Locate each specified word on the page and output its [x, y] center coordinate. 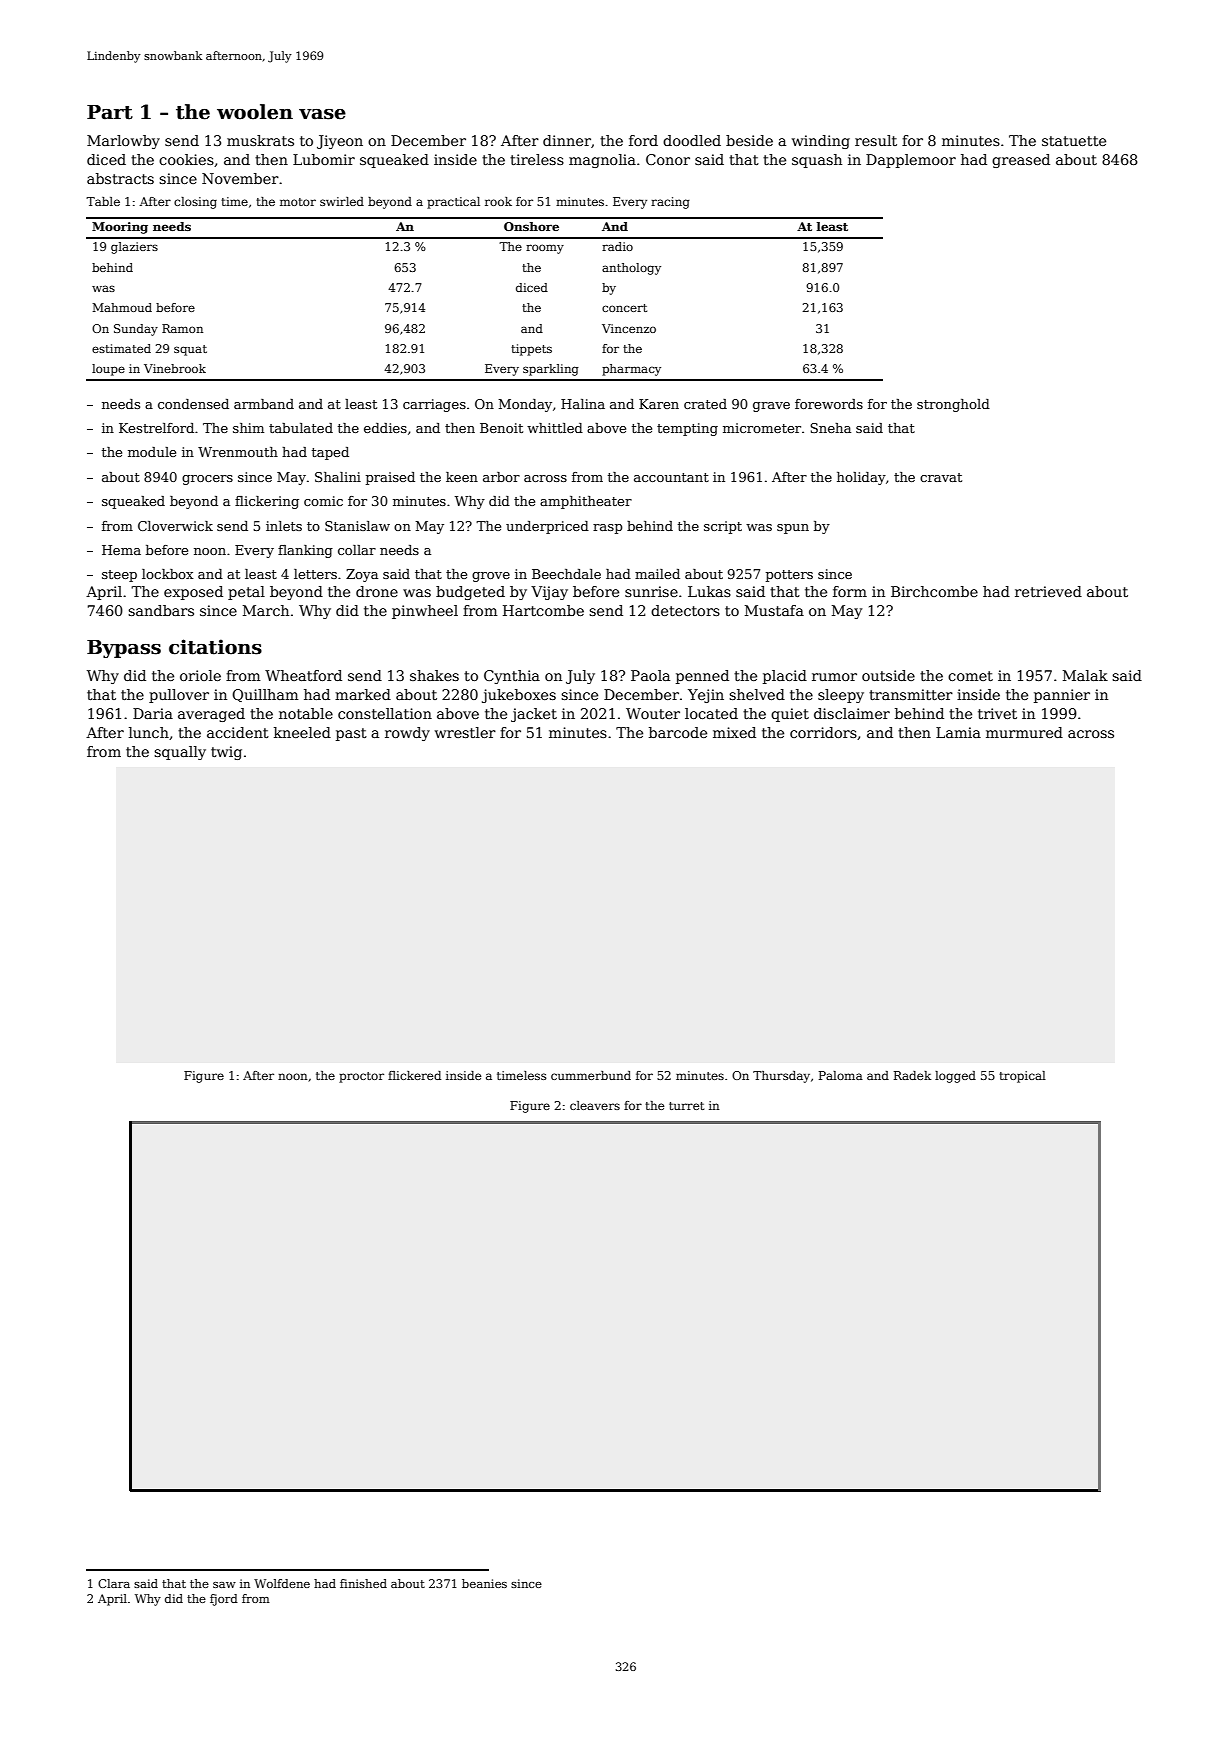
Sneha [830, 428]
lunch [149, 732]
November [240, 178]
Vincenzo [629, 328]
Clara [114, 1583]
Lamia [958, 732]
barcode [678, 732]
